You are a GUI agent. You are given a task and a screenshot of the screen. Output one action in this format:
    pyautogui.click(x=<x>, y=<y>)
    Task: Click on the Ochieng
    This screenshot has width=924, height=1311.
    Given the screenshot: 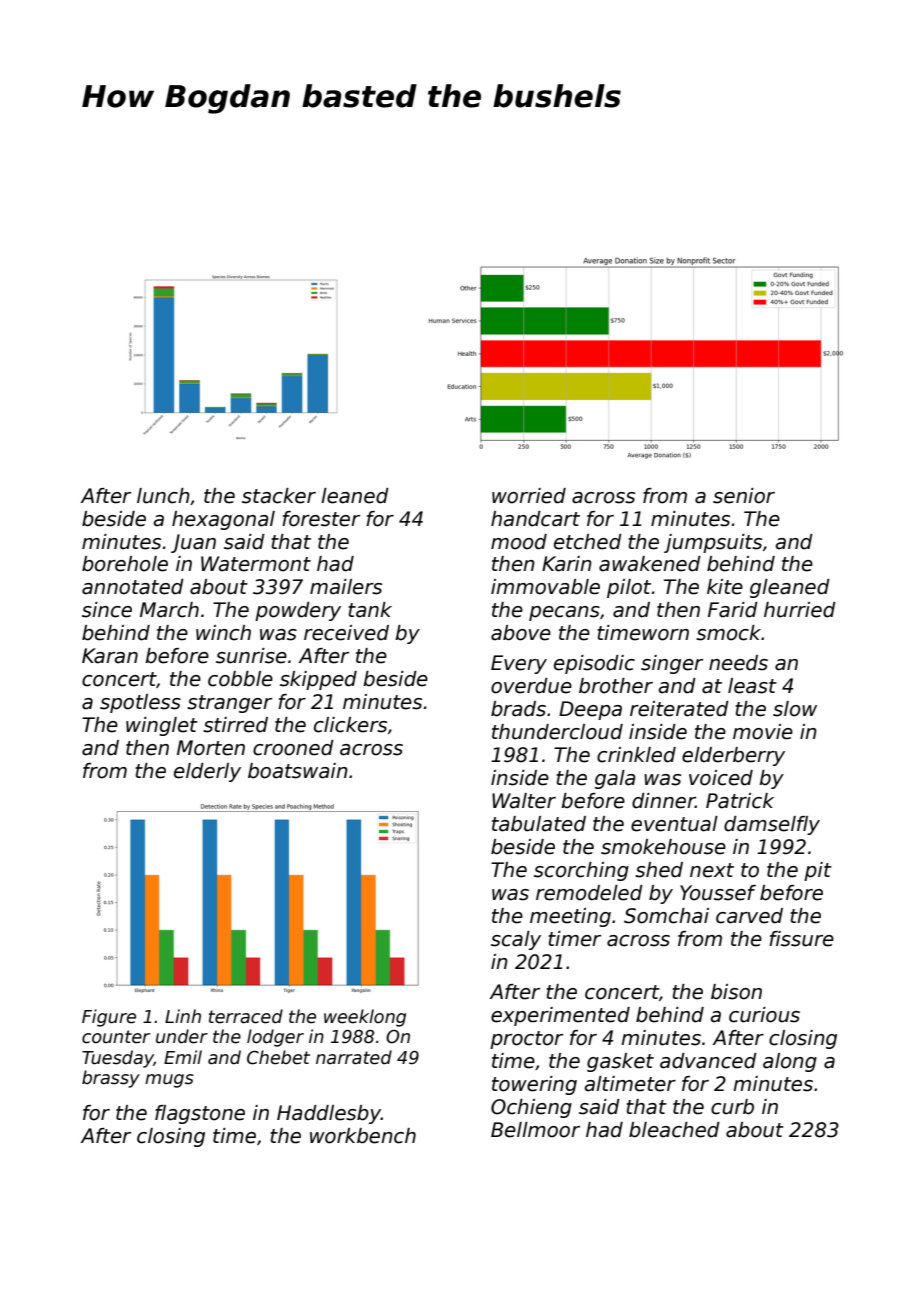 What is the action you would take?
    pyautogui.click(x=531, y=1108)
